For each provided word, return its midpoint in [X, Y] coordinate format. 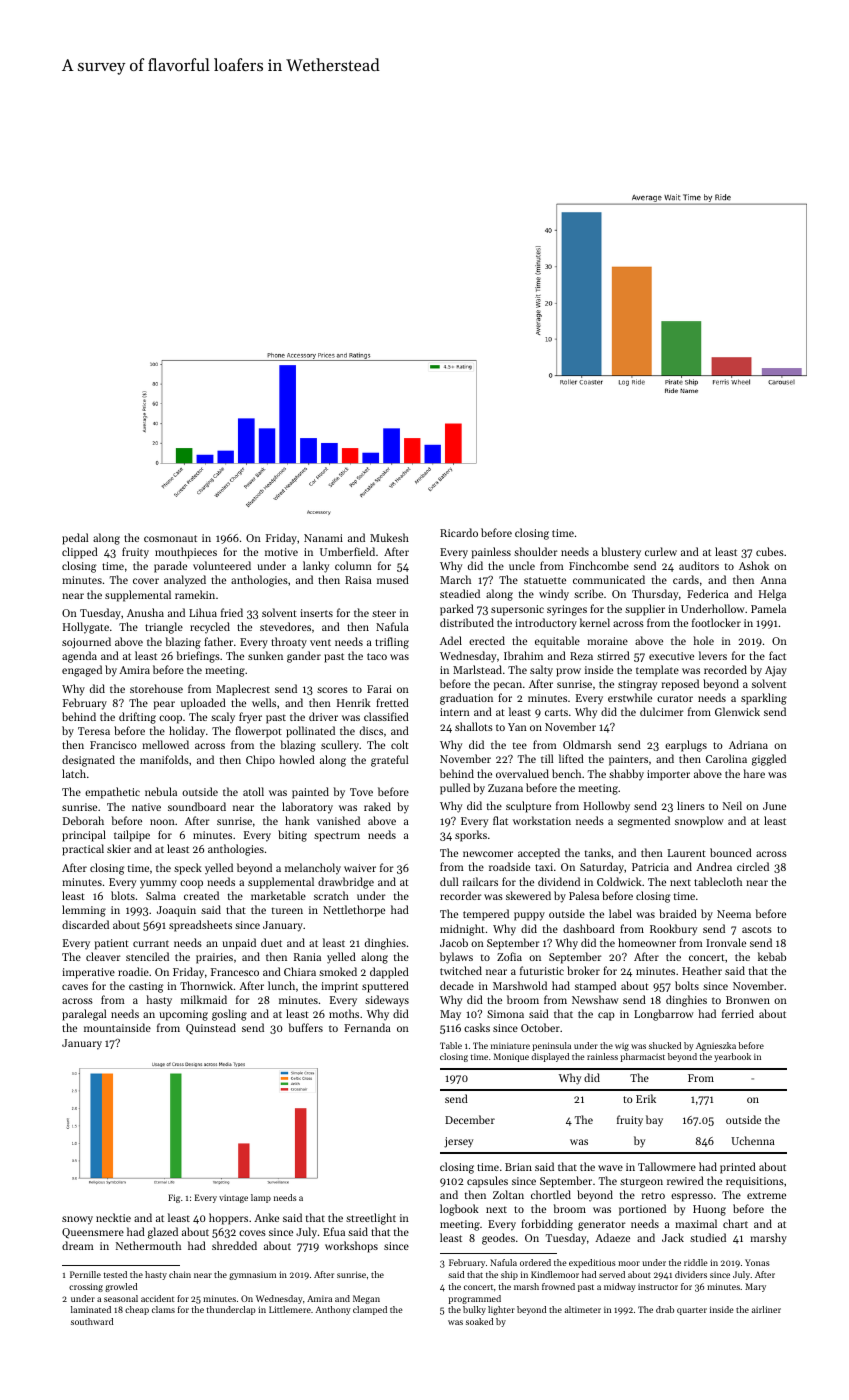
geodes [498, 1239]
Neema [734, 914]
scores [332, 690]
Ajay [776, 671]
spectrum [337, 837]
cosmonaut [170, 538]
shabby [626, 775]
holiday [187, 732]
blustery [621, 553]
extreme [766, 1195]
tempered [486, 915]
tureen [287, 910]
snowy [77, 1220]
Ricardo [459, 532]
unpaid [239, 944]
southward [92, 1321]
